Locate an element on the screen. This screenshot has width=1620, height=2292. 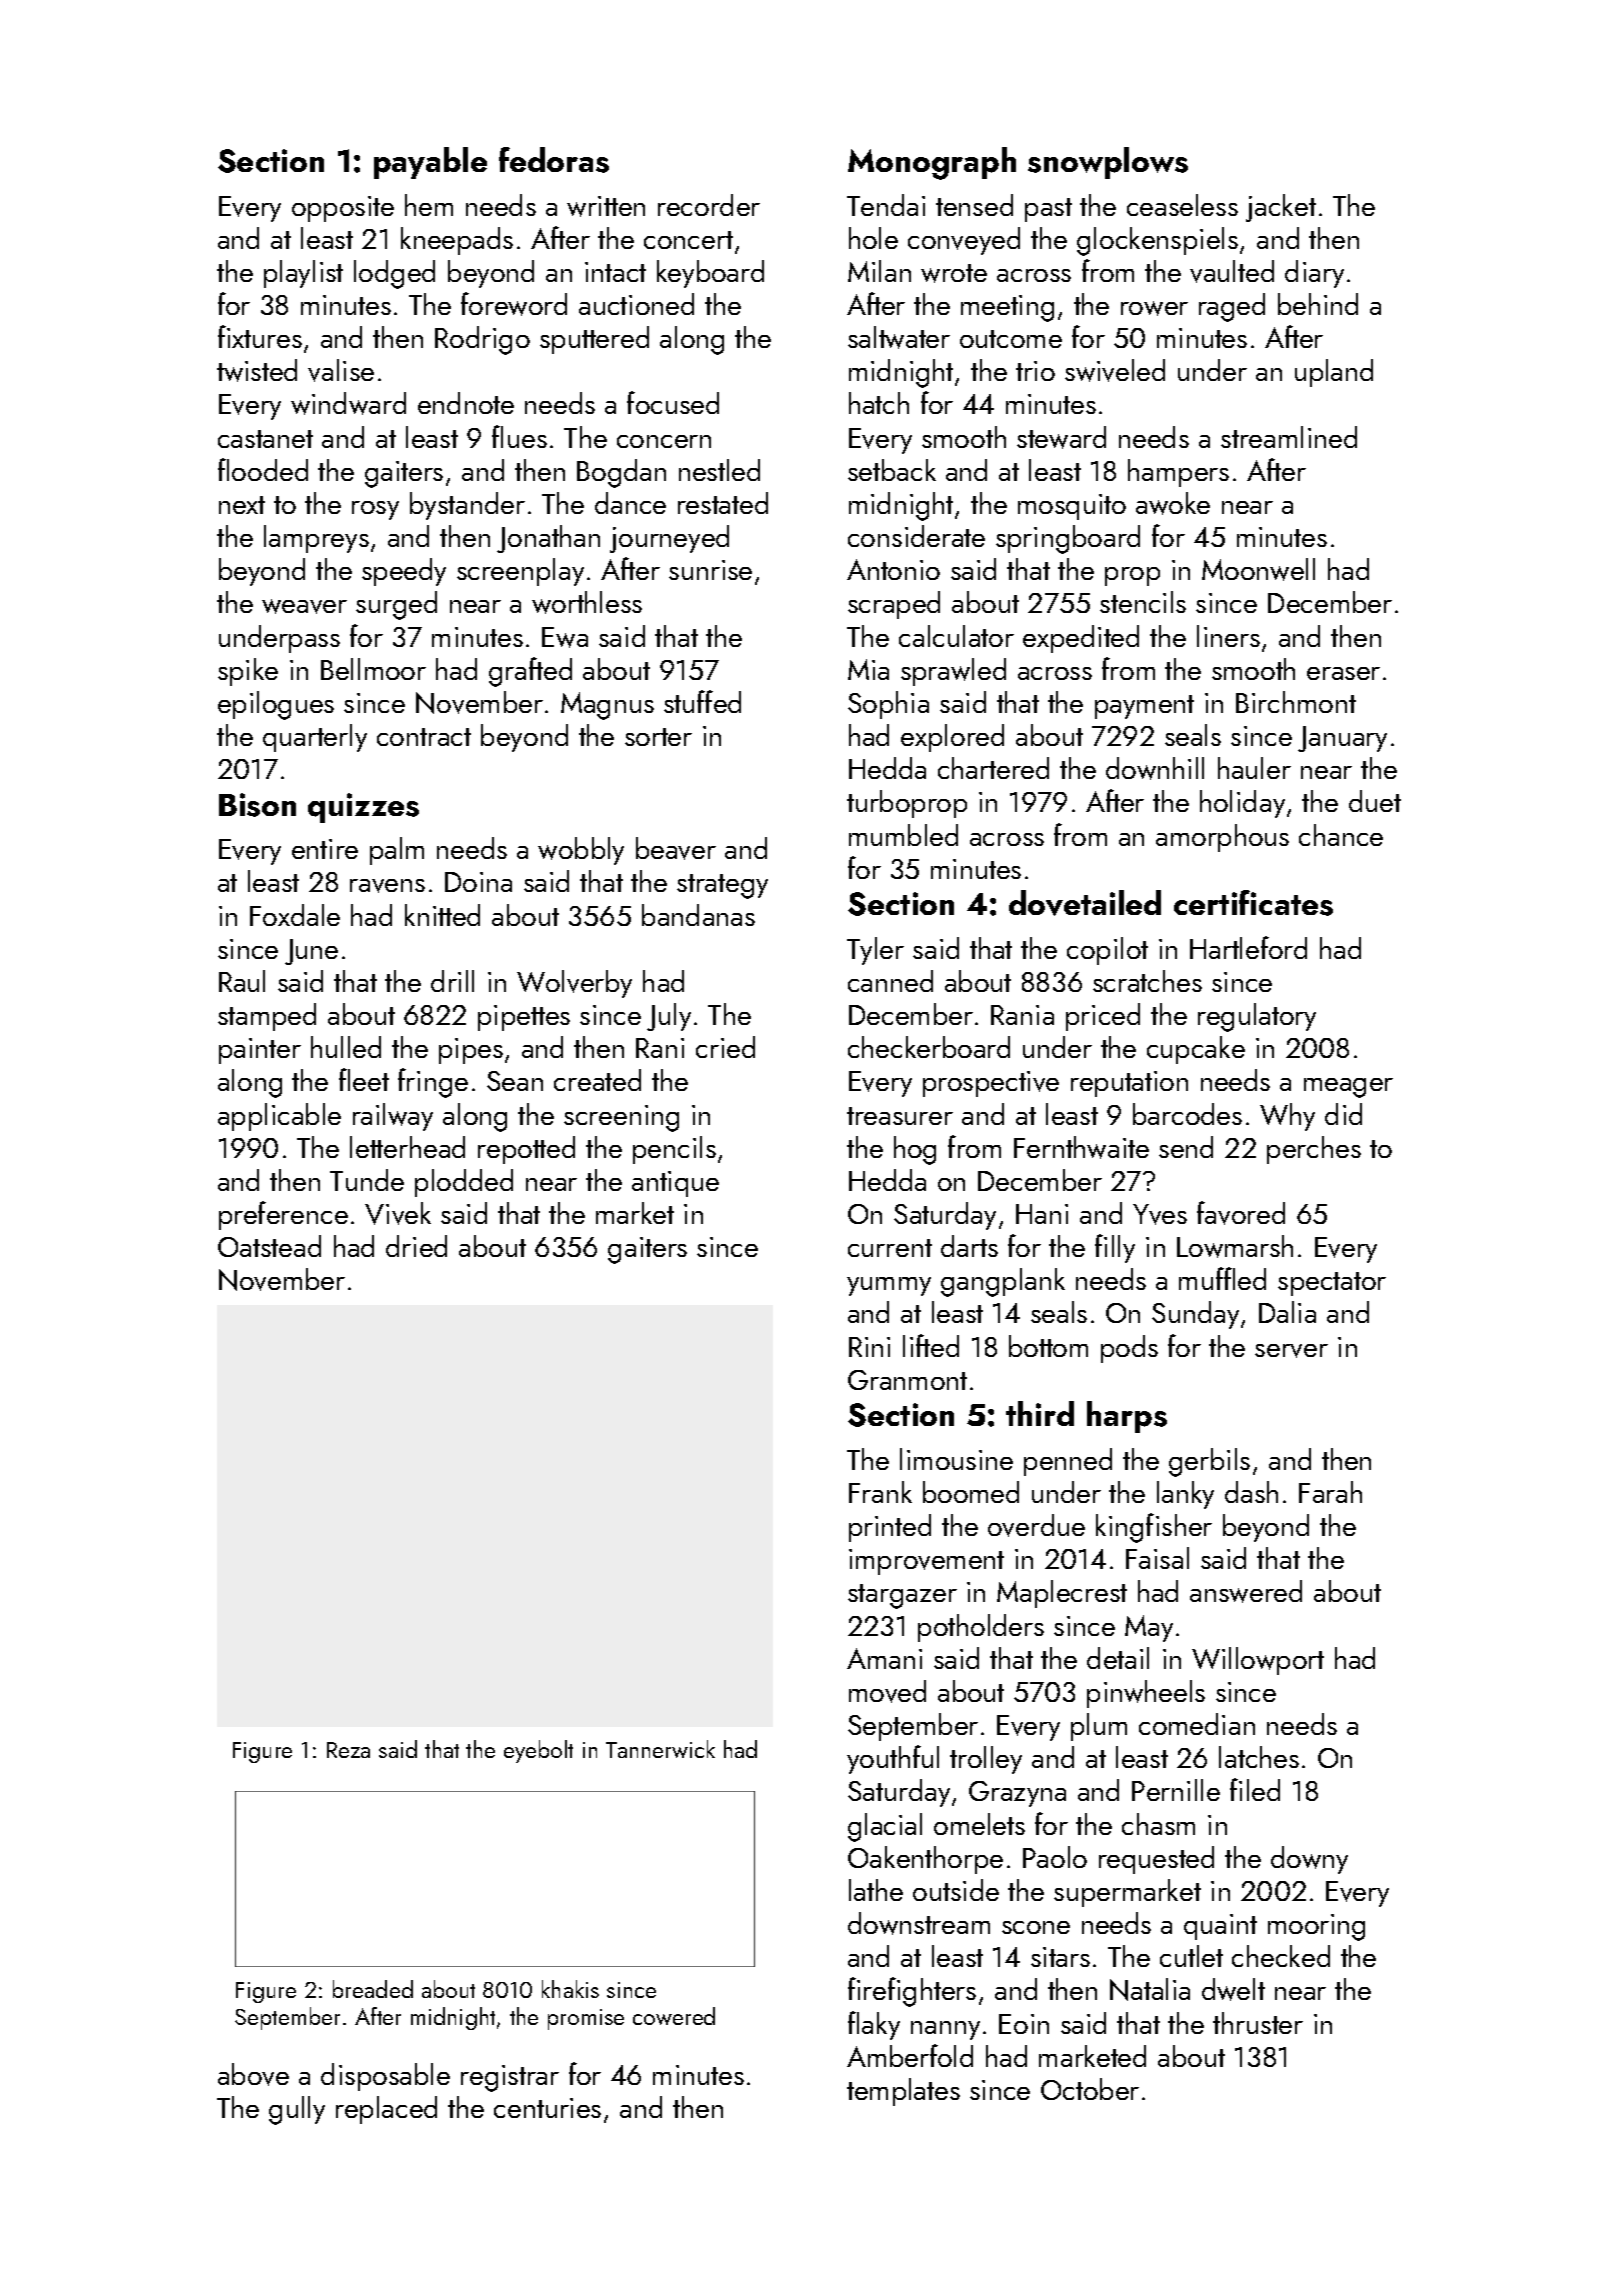
Monograph is located at coordinates (932, 163).
